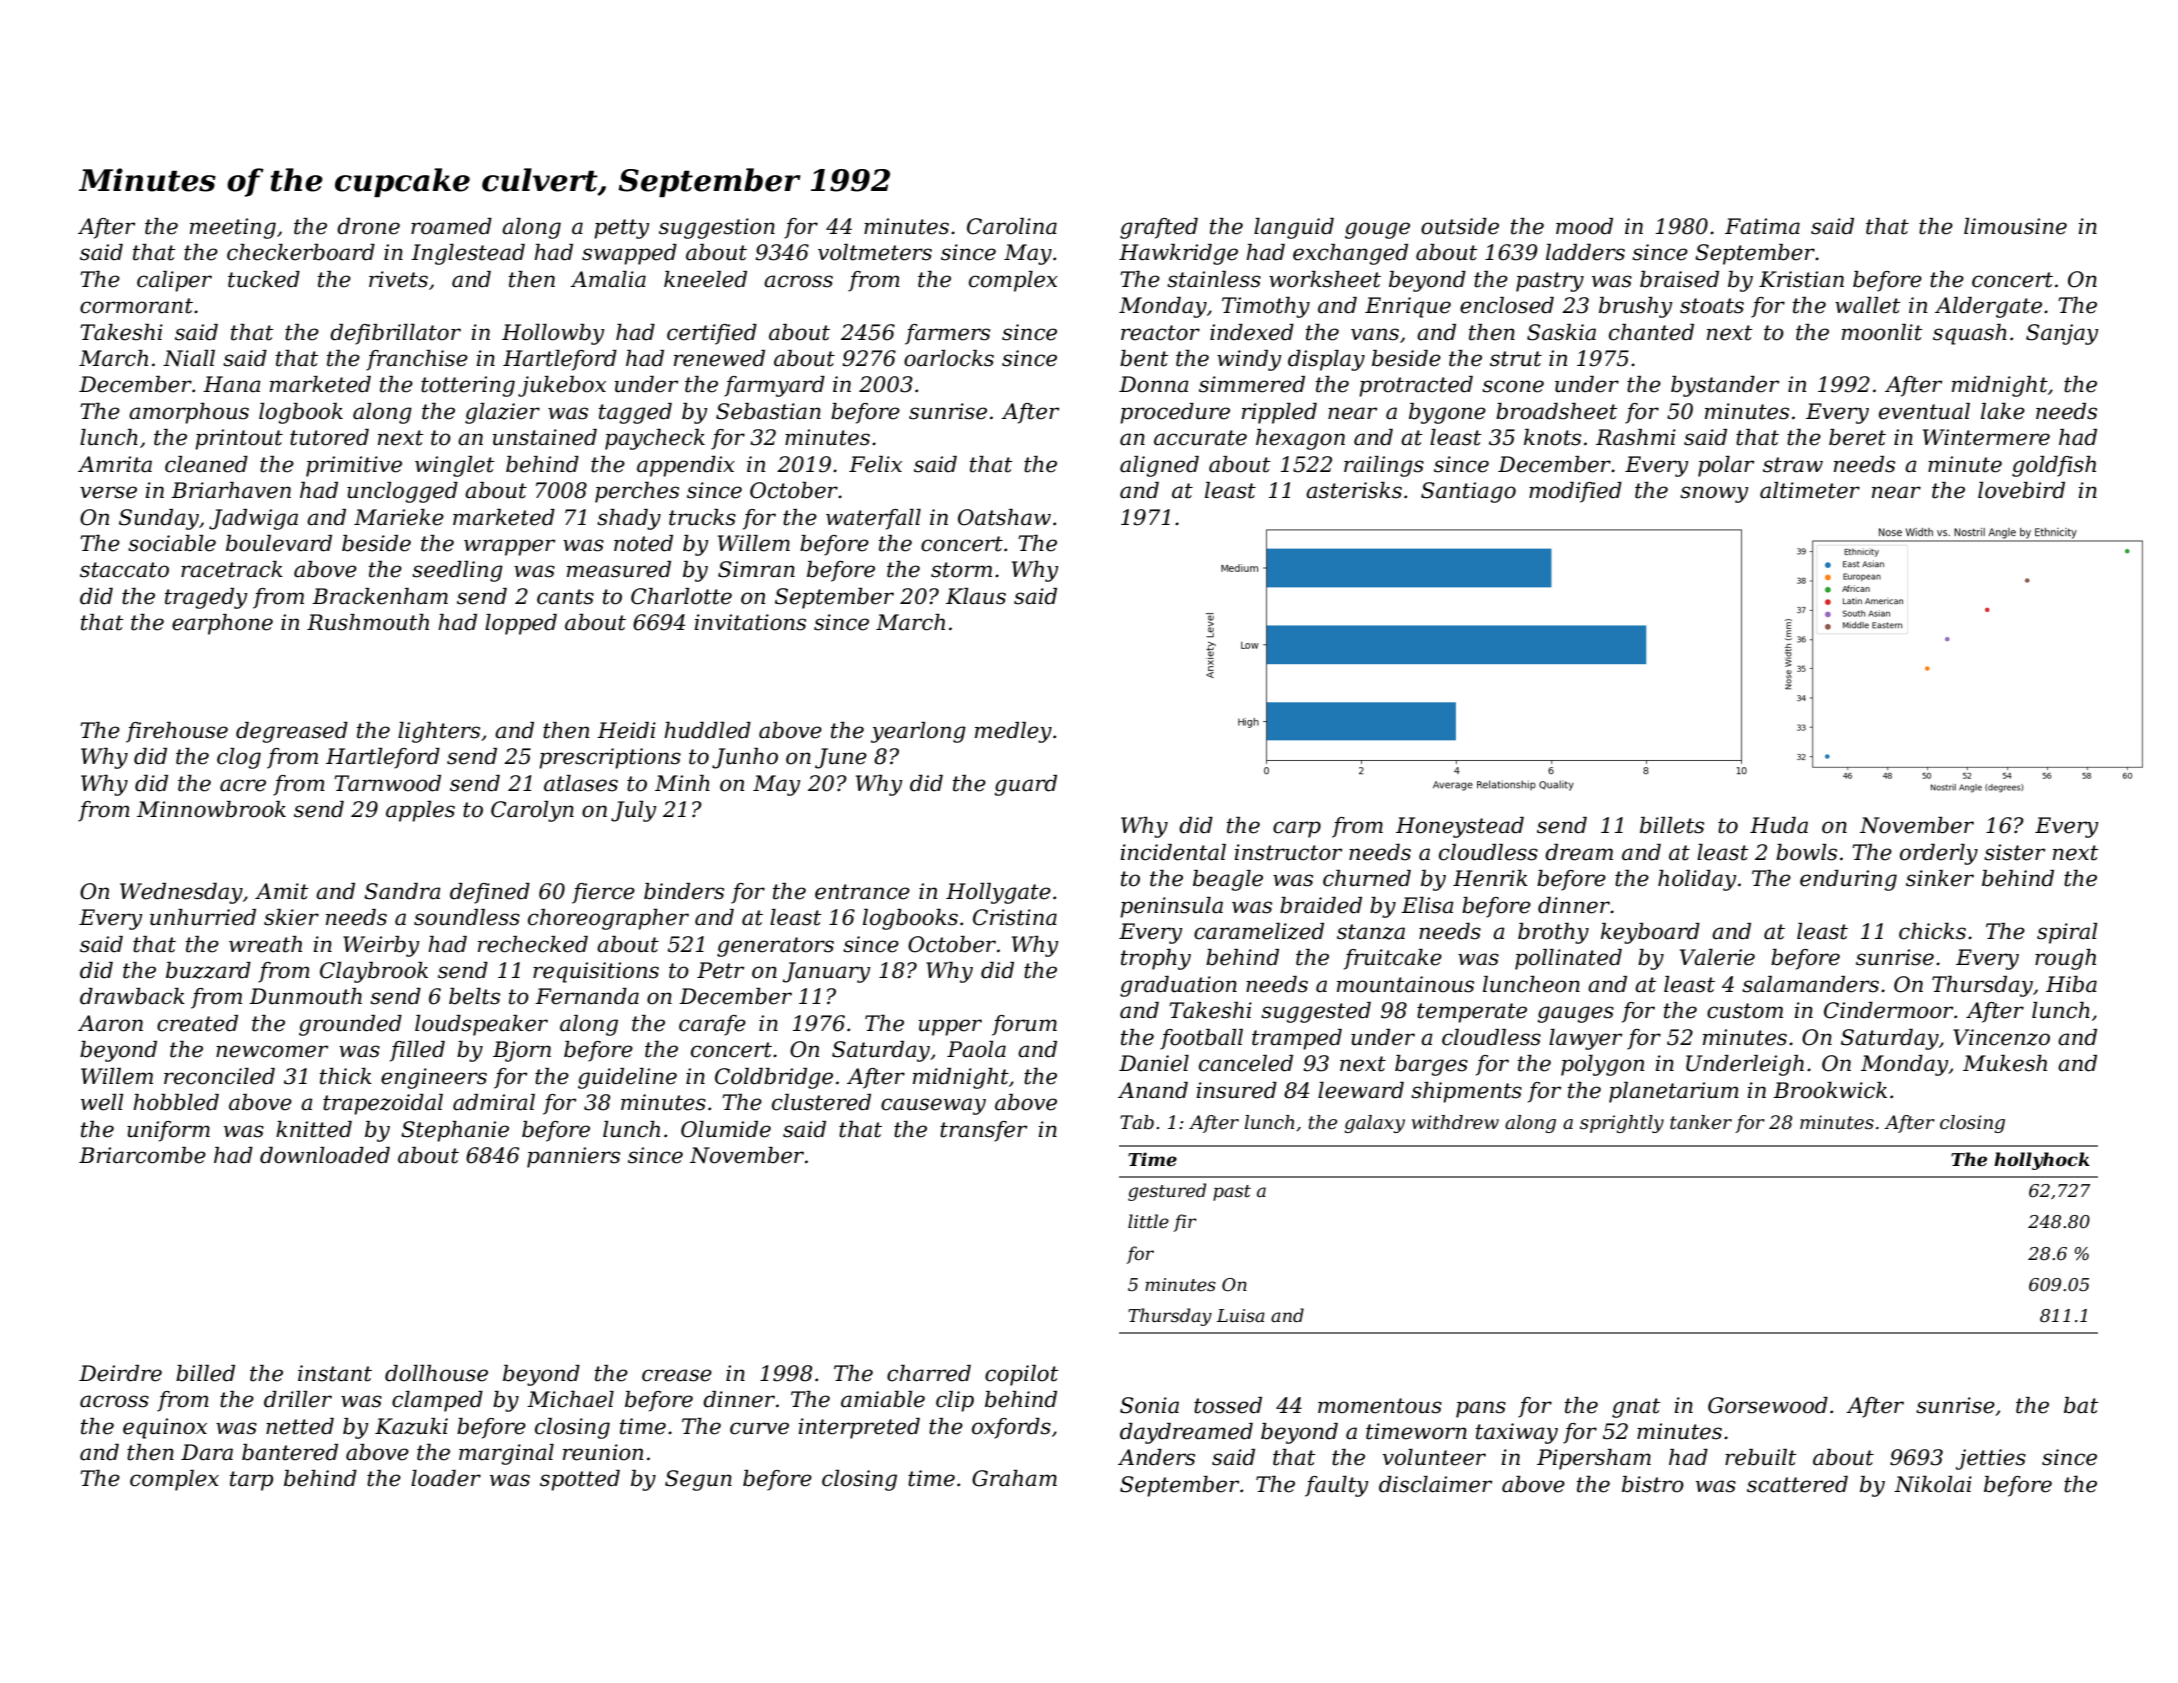 This screenshot has height=1683, width=2178. Describe the element at coordinates (2015, 226) in the screenshot. I see `limousine` at that location.
